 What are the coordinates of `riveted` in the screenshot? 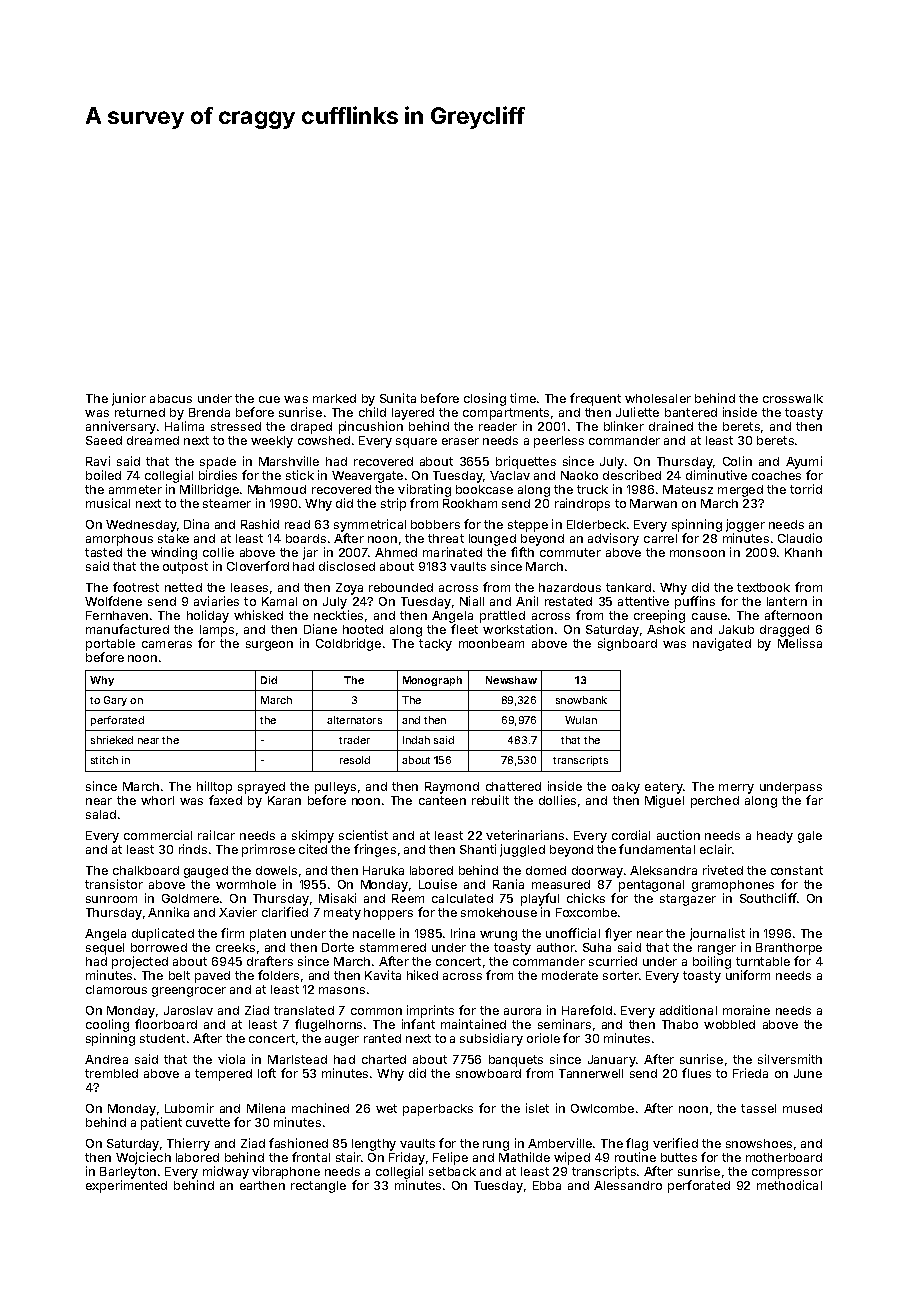 It's located at (723, 870).
